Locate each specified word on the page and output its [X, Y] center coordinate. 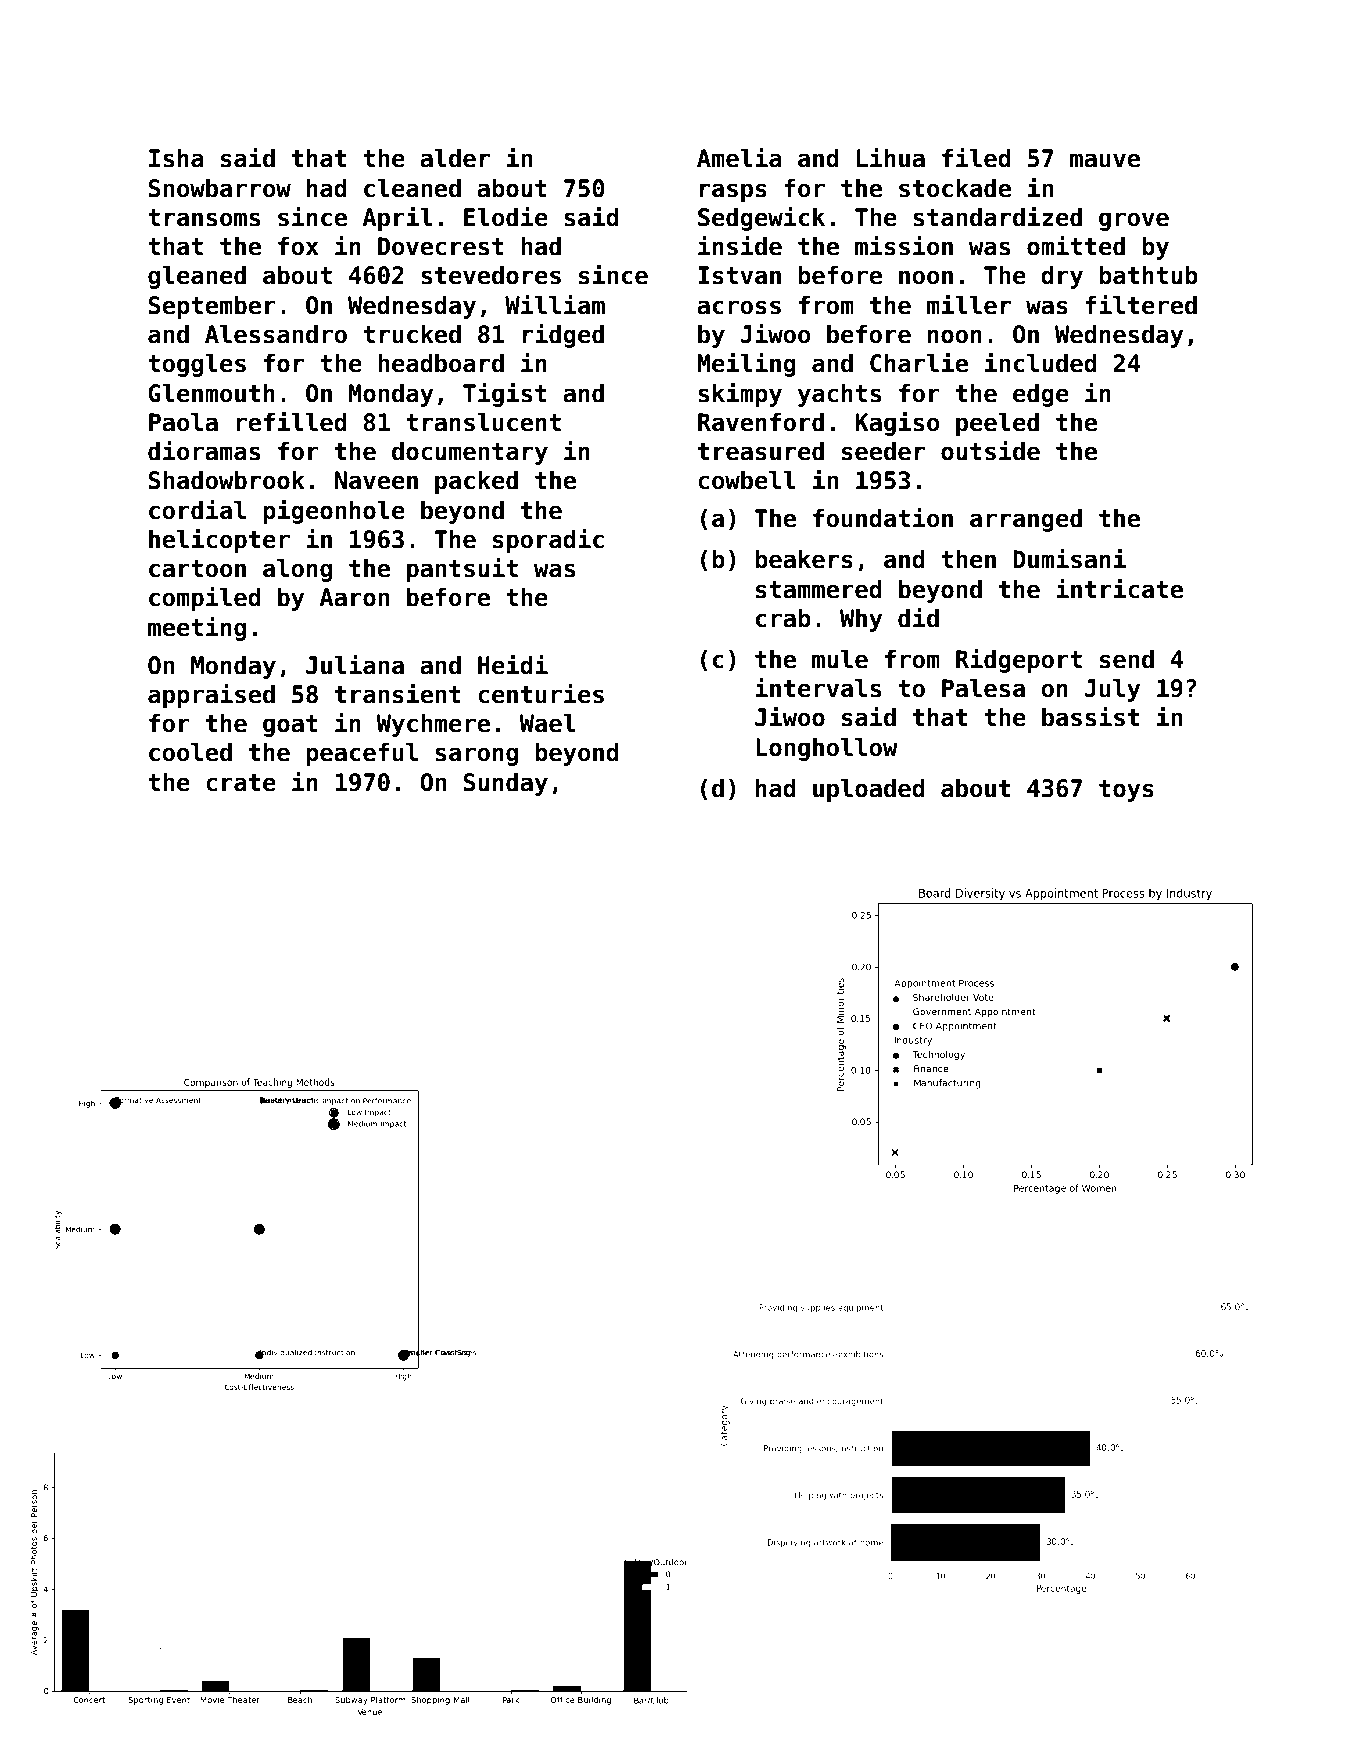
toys [1126, 791]
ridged [563, 335]
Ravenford [761, 422]
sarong [476, 756]
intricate [1119, 588]
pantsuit [462, 569]
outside [990, 450]
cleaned [412, 188]
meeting [197, 628]
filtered [1141, 304]
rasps [733, 192]
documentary [470, 453]
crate [241, 783]
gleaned [197, 277]
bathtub [1148, 275]
